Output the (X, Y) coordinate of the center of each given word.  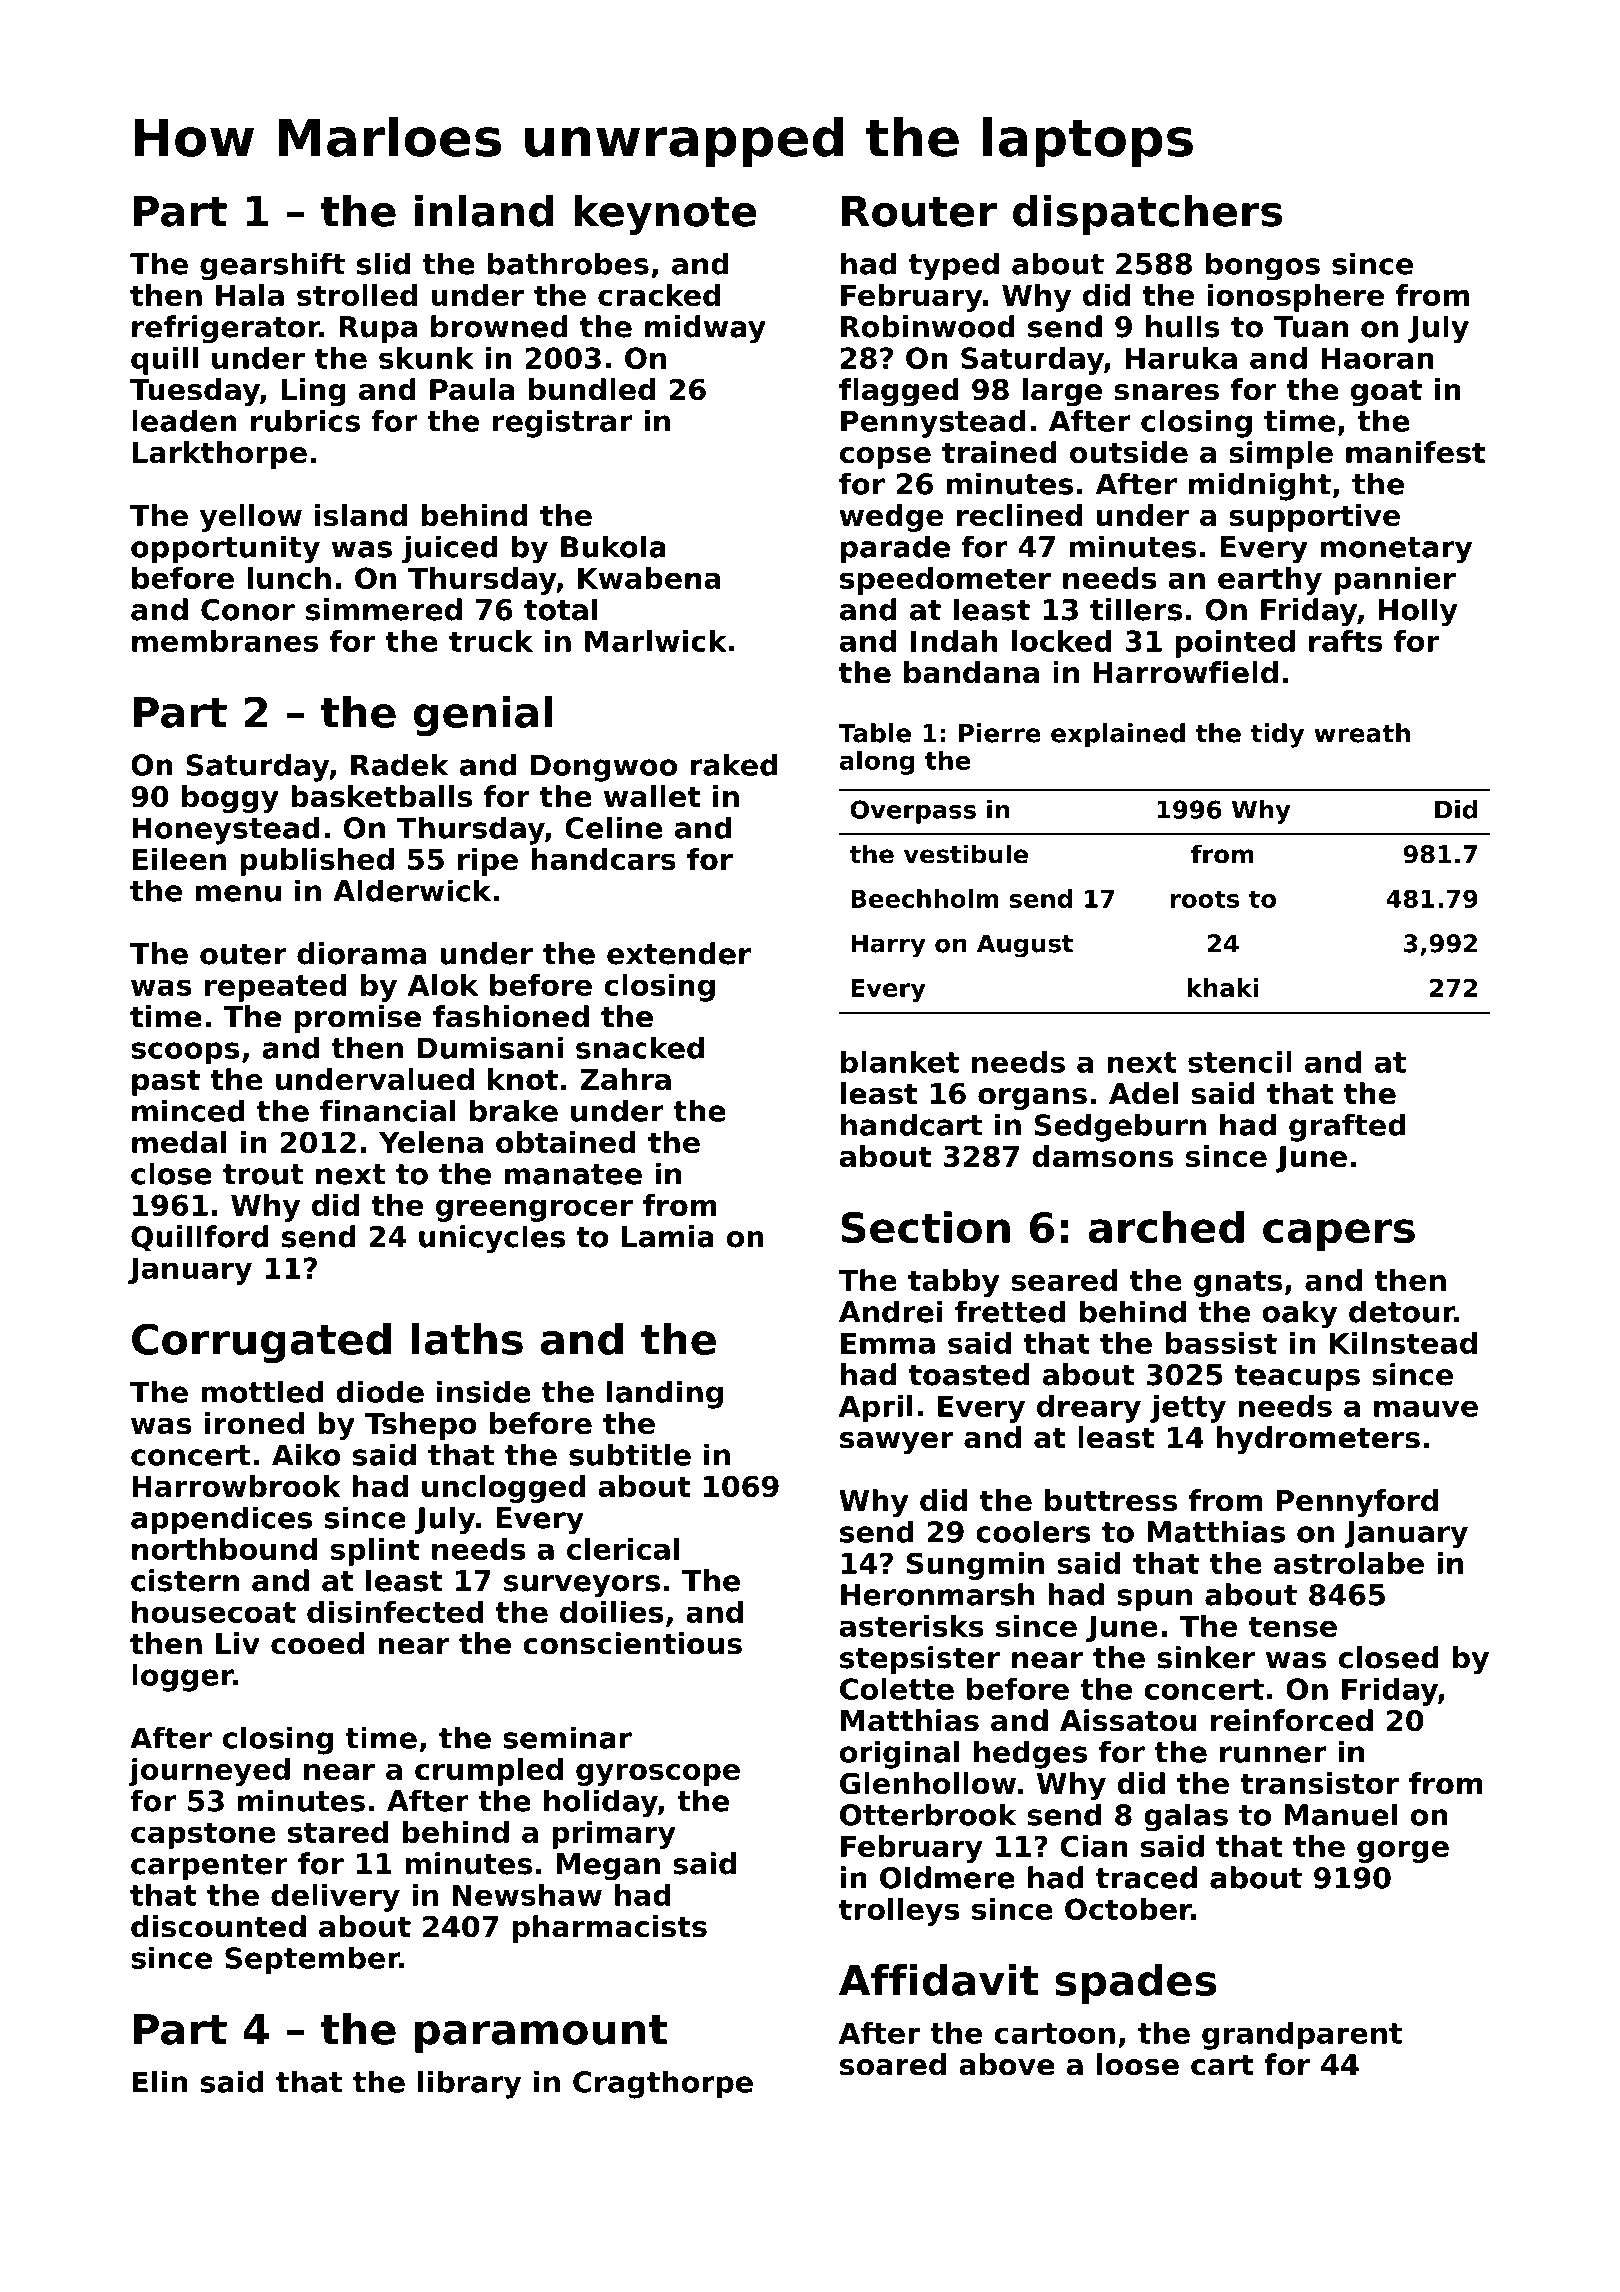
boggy (230, 799)
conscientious (632, 1643)
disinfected (395, 1612)
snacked (640, 1047)
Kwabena (649, 578)
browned (499, 326)
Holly (1418, 612)
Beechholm (924, 898)
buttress (1111, 1500)
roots (1205, 899)
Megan (608, 1867)
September (312, 1960)
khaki (1223, 987)
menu (238, 893)
